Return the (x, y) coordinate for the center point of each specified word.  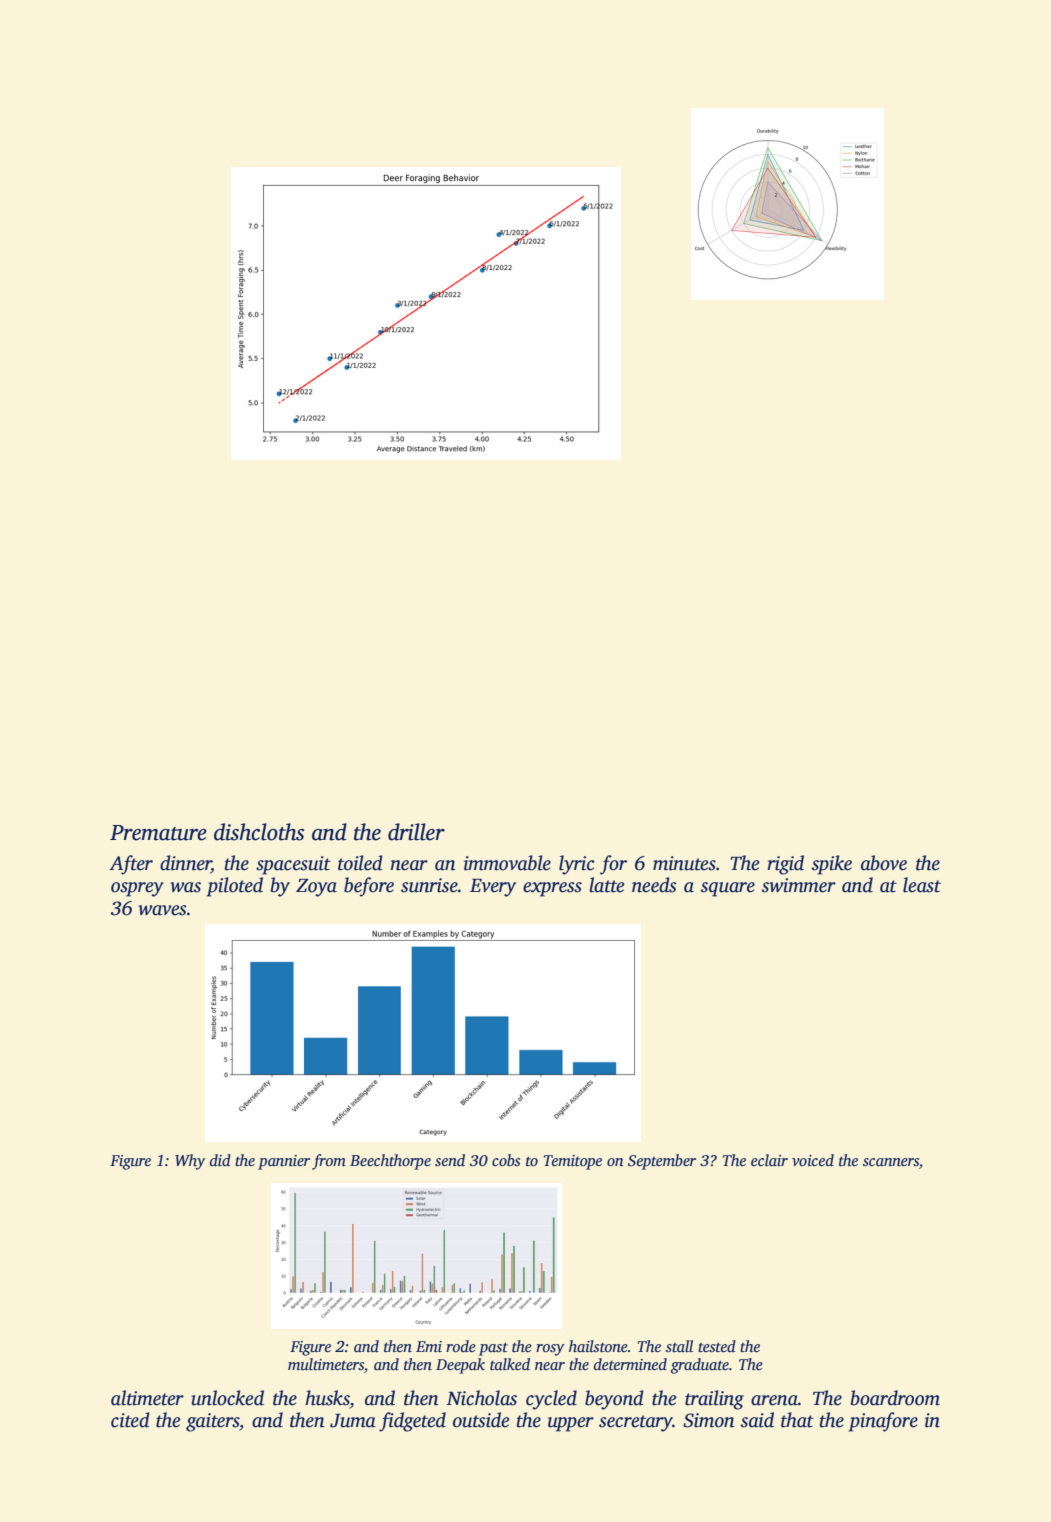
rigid (785, 865)
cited (130, 1420)
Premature (158, 833)
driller (416, 832)
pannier (284, 1162)
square (728, 889)
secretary (636, 1423)
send (450, 1160)
